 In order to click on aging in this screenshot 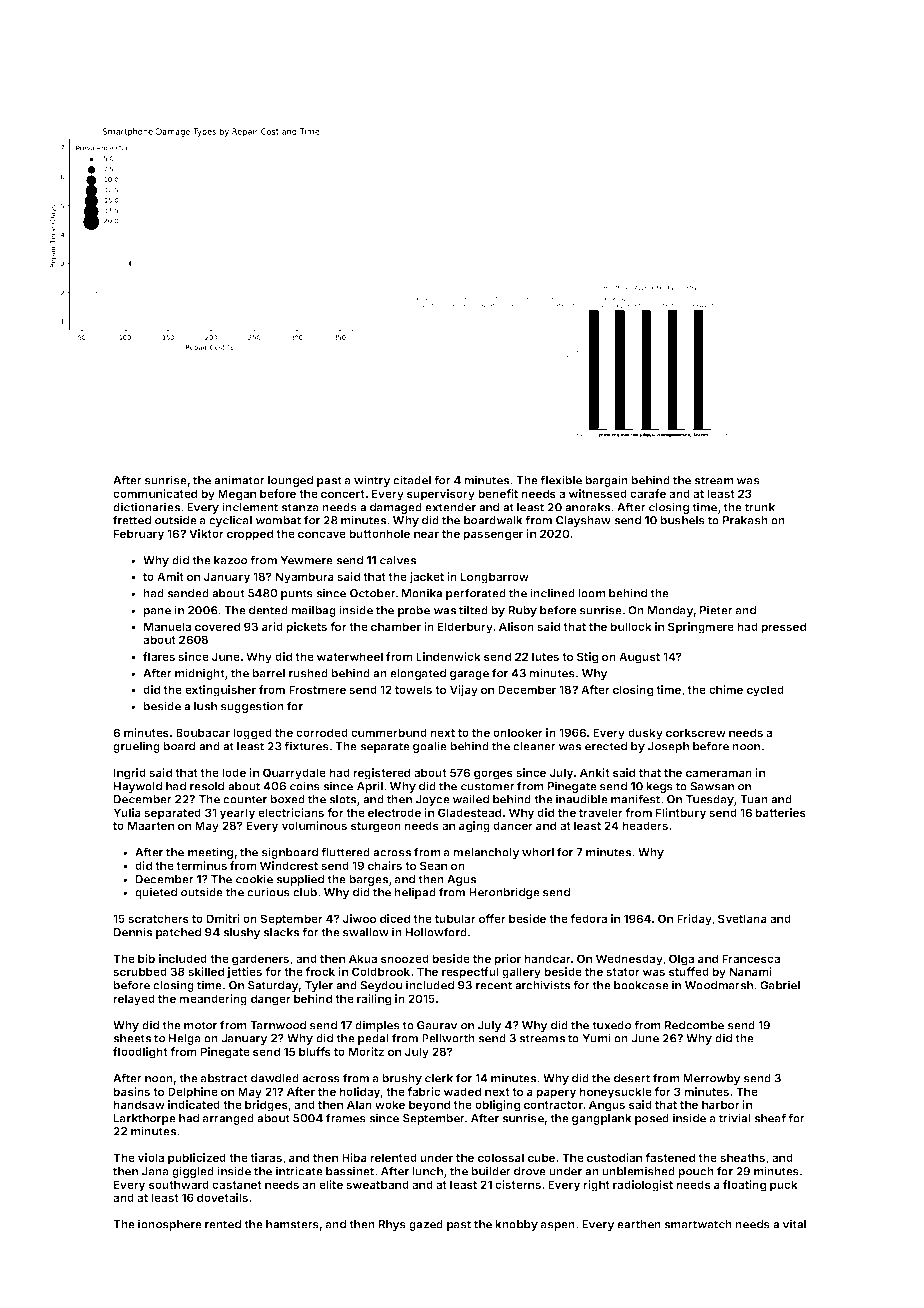, I will do `click(474, 827)`.
